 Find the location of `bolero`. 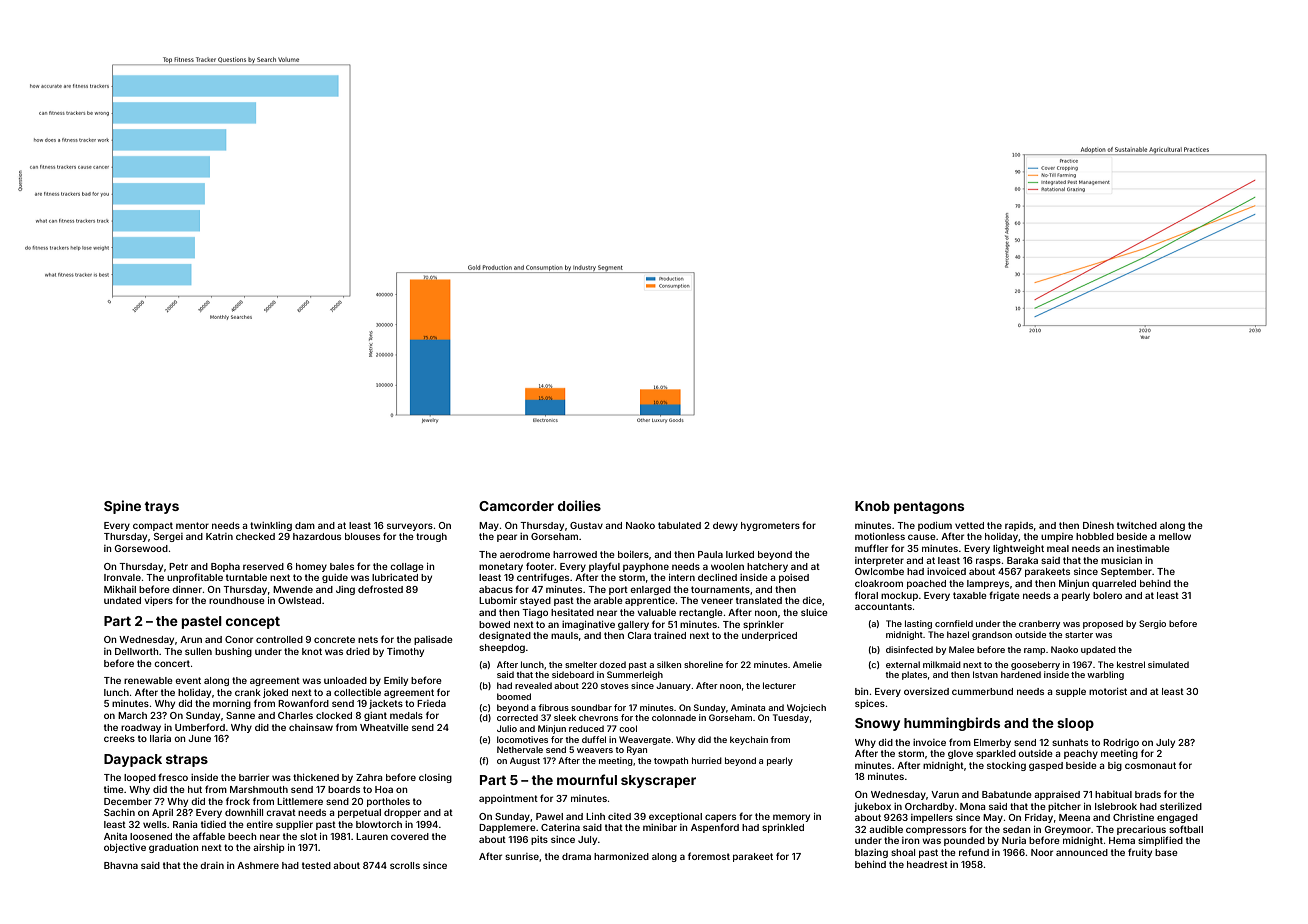

bolero is located at coordinates (1107, 595).
